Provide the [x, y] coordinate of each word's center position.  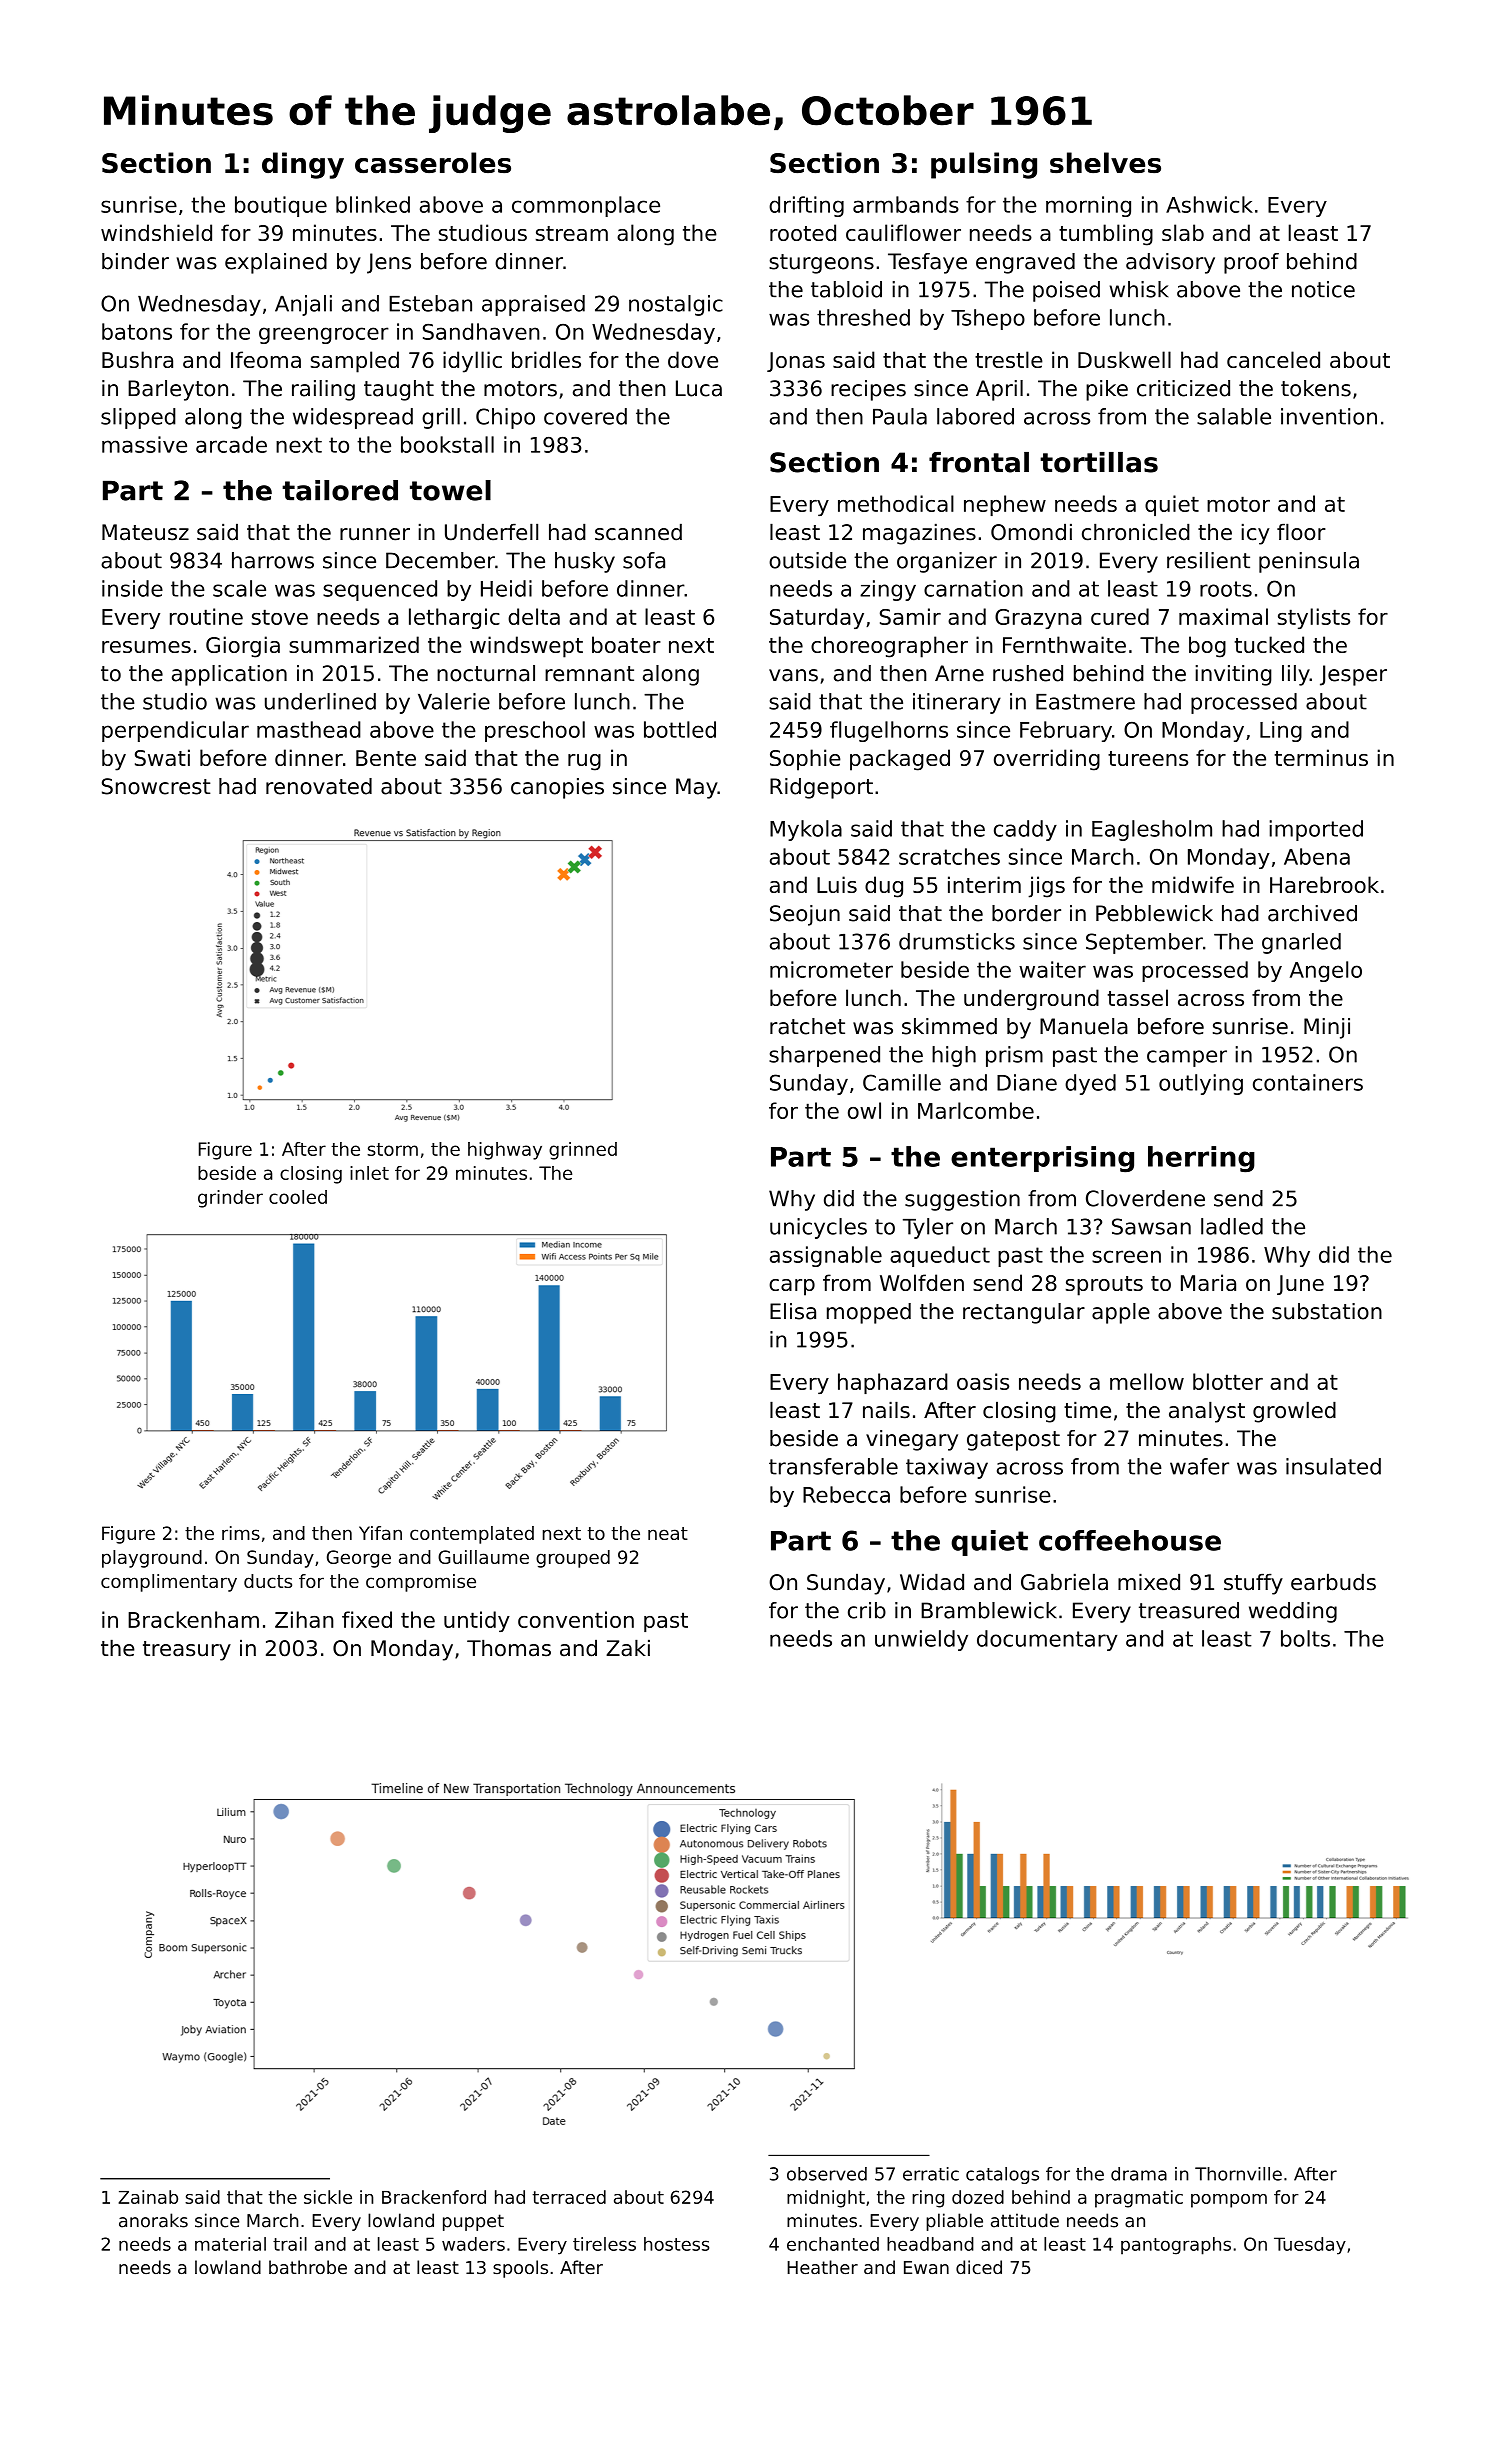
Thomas [509, 1648]
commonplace [586, 206]
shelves [1105, 162]
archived [1312, 913]
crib [867, 1610]
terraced [569, 2197]
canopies [557, 788]
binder [135, 261]
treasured [1189, 1610]
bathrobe [308, 2267]
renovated [319, 786]
